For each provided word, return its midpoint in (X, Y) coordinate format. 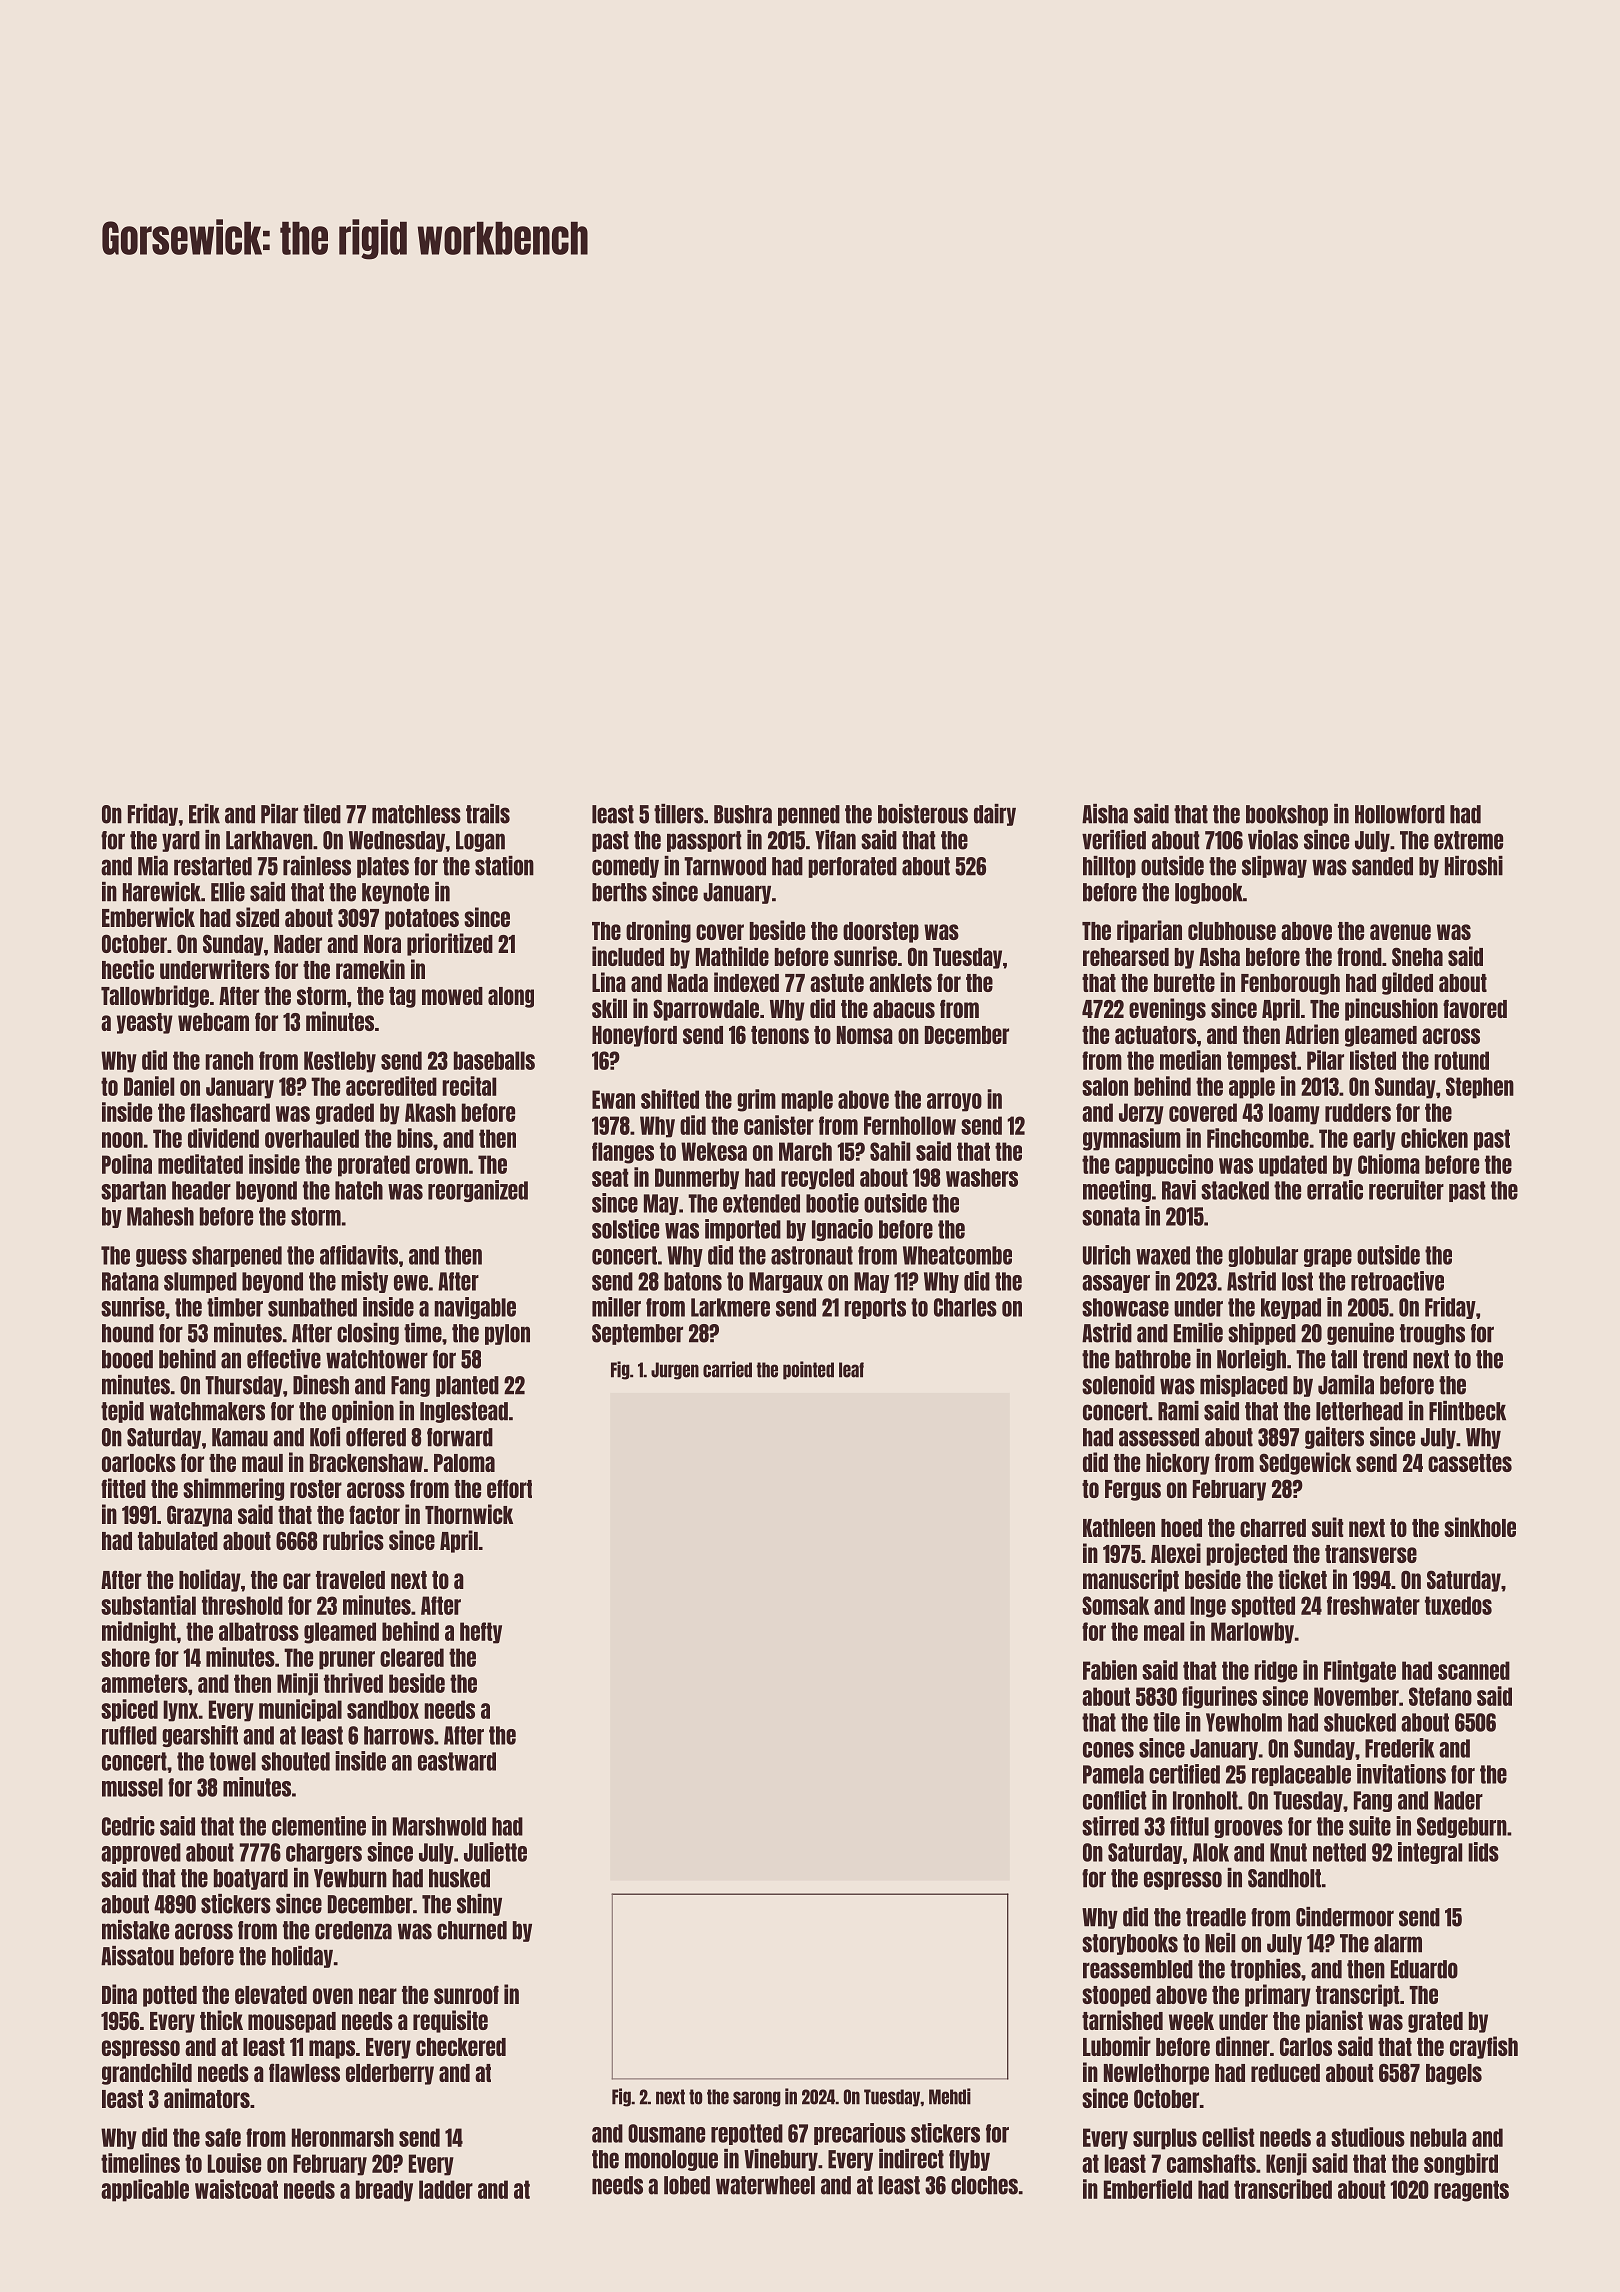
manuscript (1131, 1580)
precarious (860, 2134)
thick (221, 2020)
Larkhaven (269, 840)
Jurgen (675, 1371)
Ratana (130, 1281)
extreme (1468, 840)
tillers (679, 814)
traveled (350, 1580)
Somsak (1115, 1605)
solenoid (1118, 1385)
